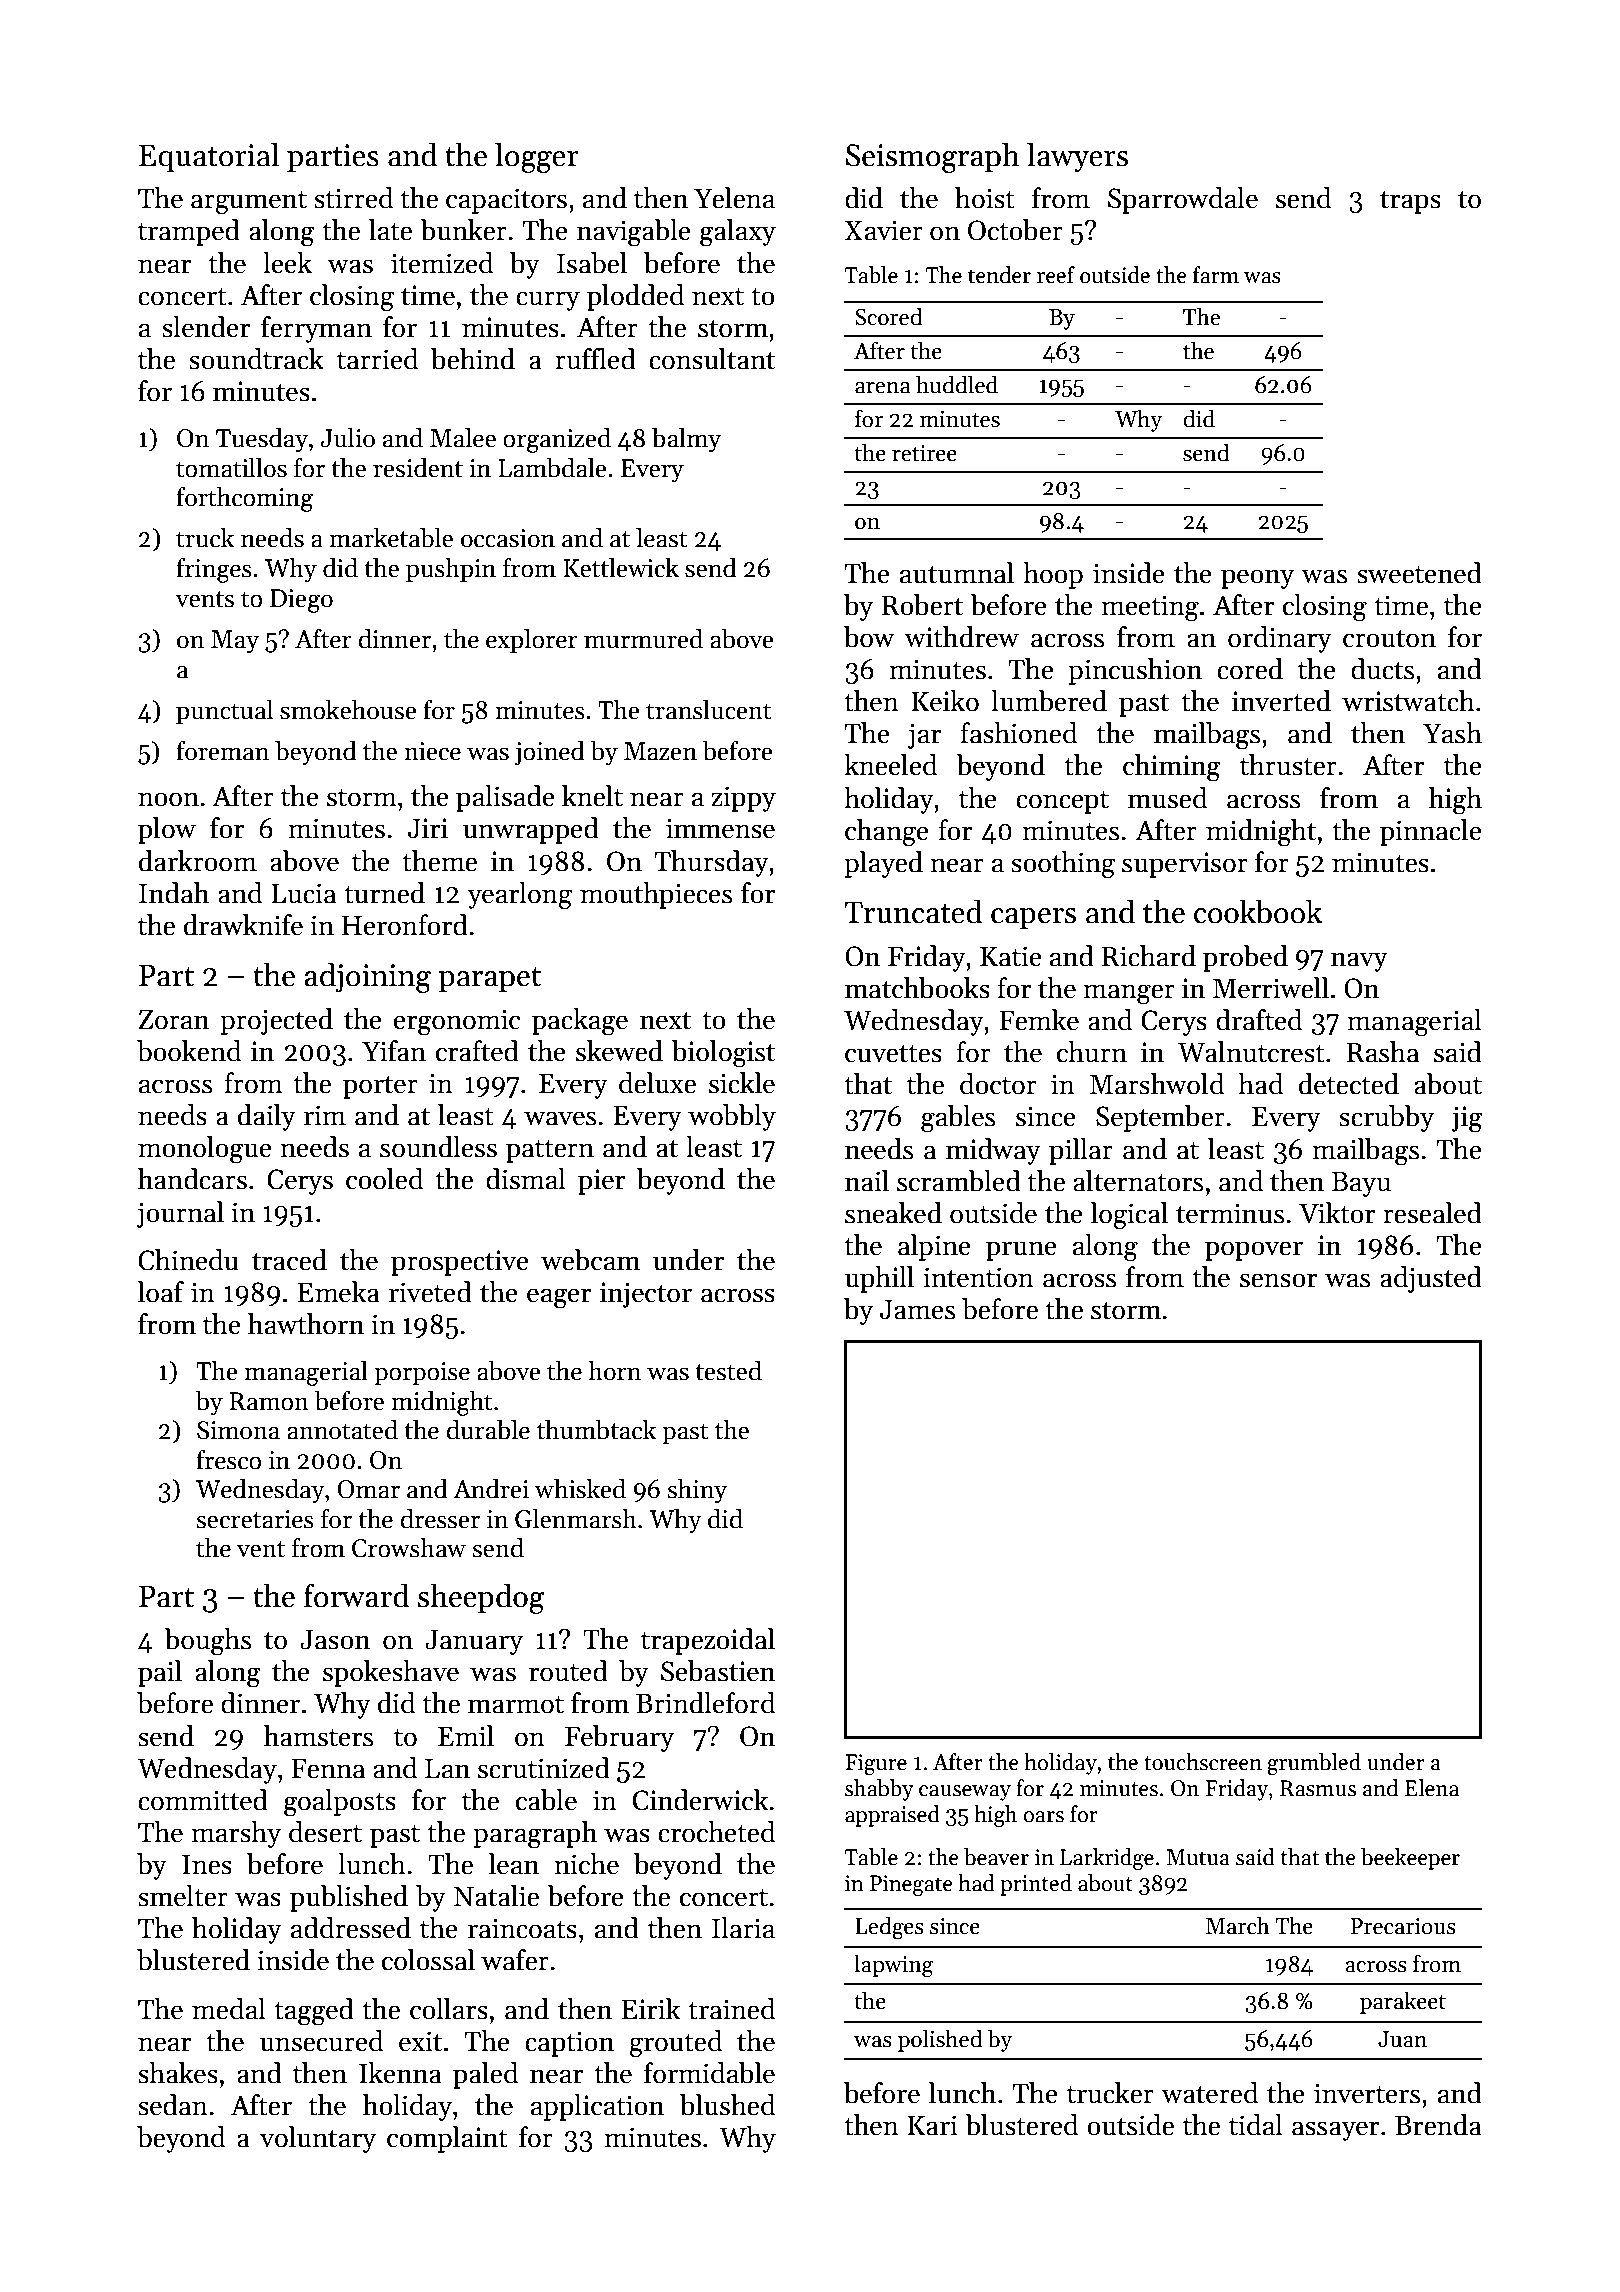  Describe the element at coordinates (229, 1460) in the image. I see `fresco` at that location.
